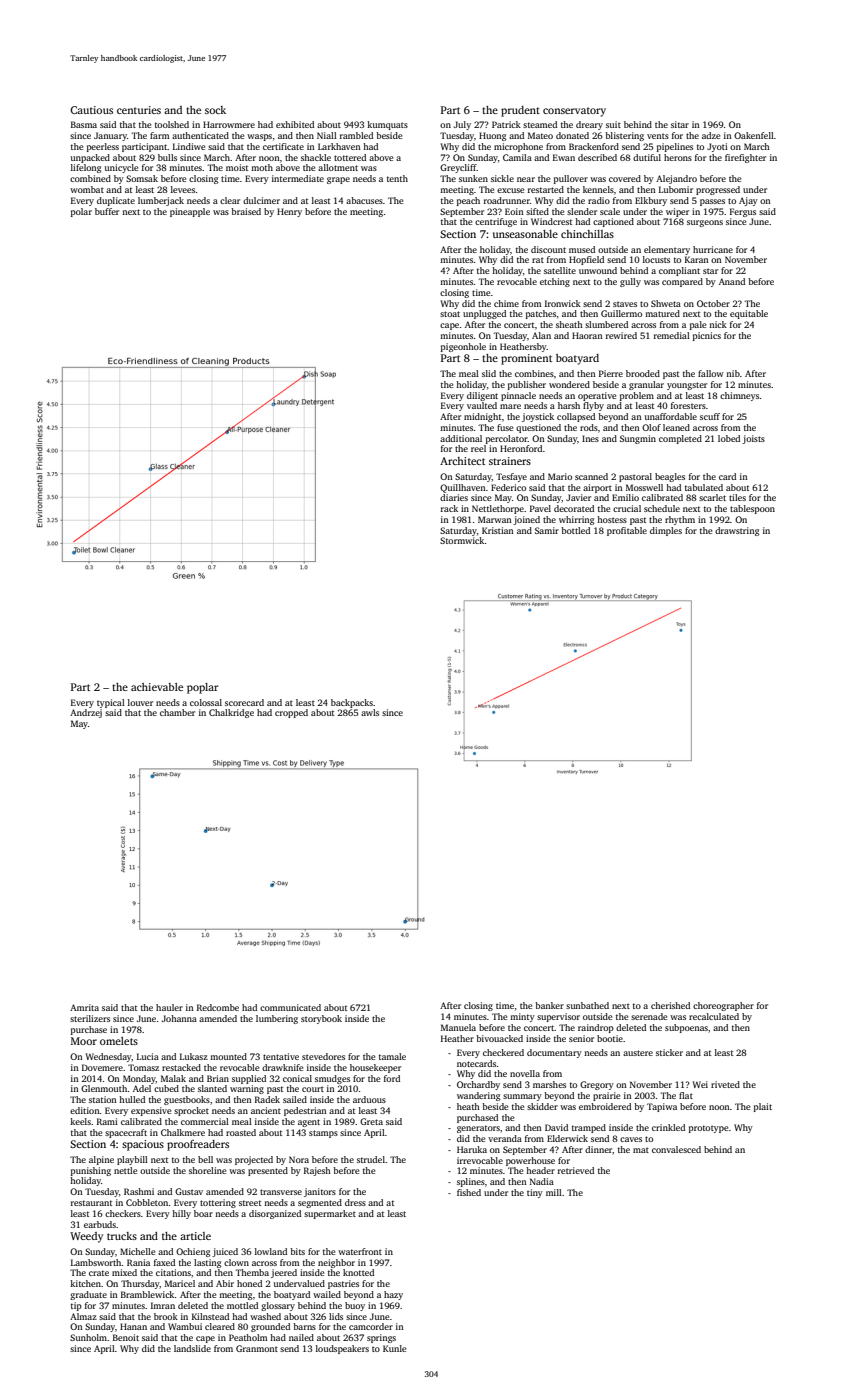 Image resolution: width=849 pixels, height=1400 pixels. Describe the element at coordinates (381, 1338) in the screenshot. I see `springs` at that location.
